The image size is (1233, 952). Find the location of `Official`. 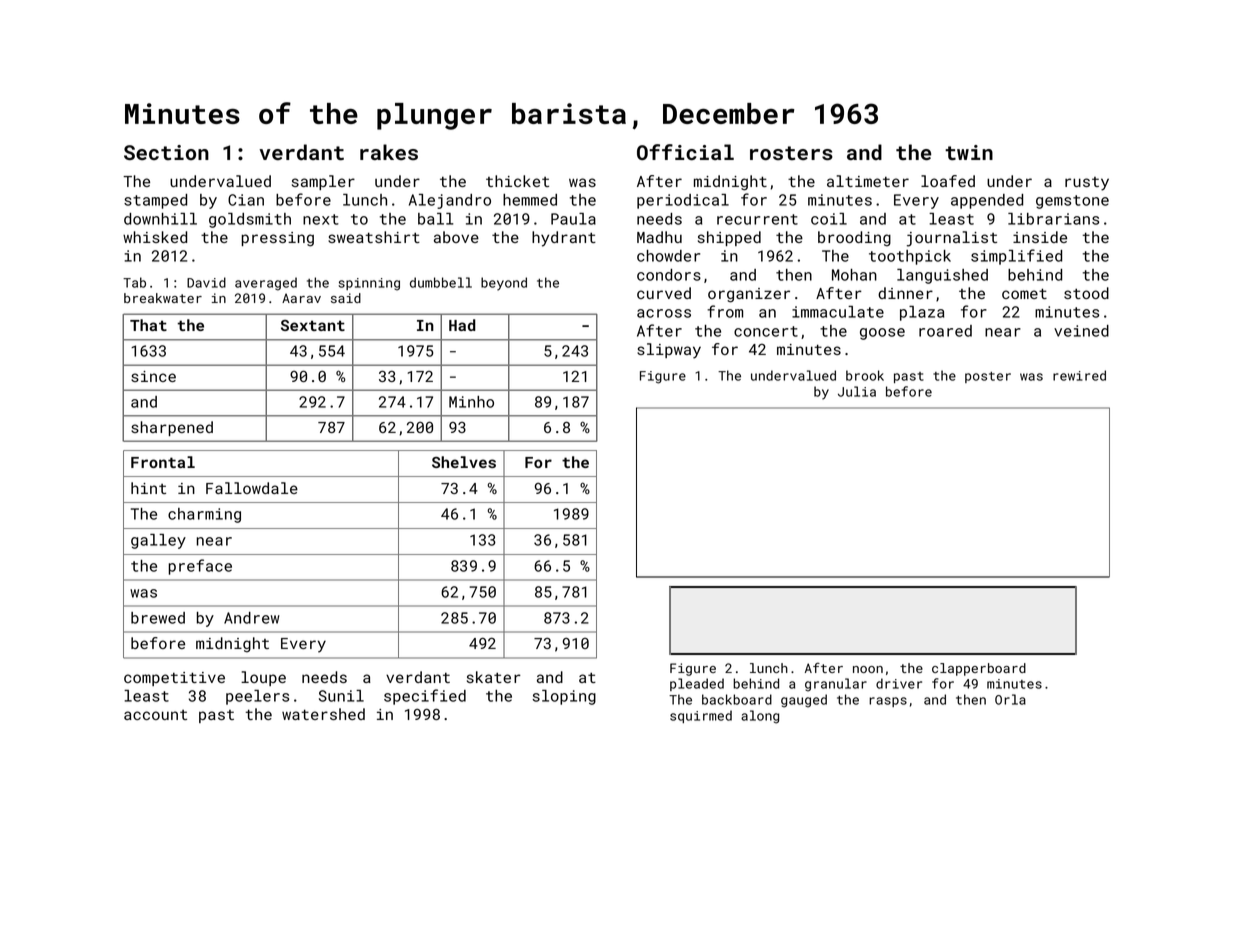

Official is located at coordinates (685, 152).
